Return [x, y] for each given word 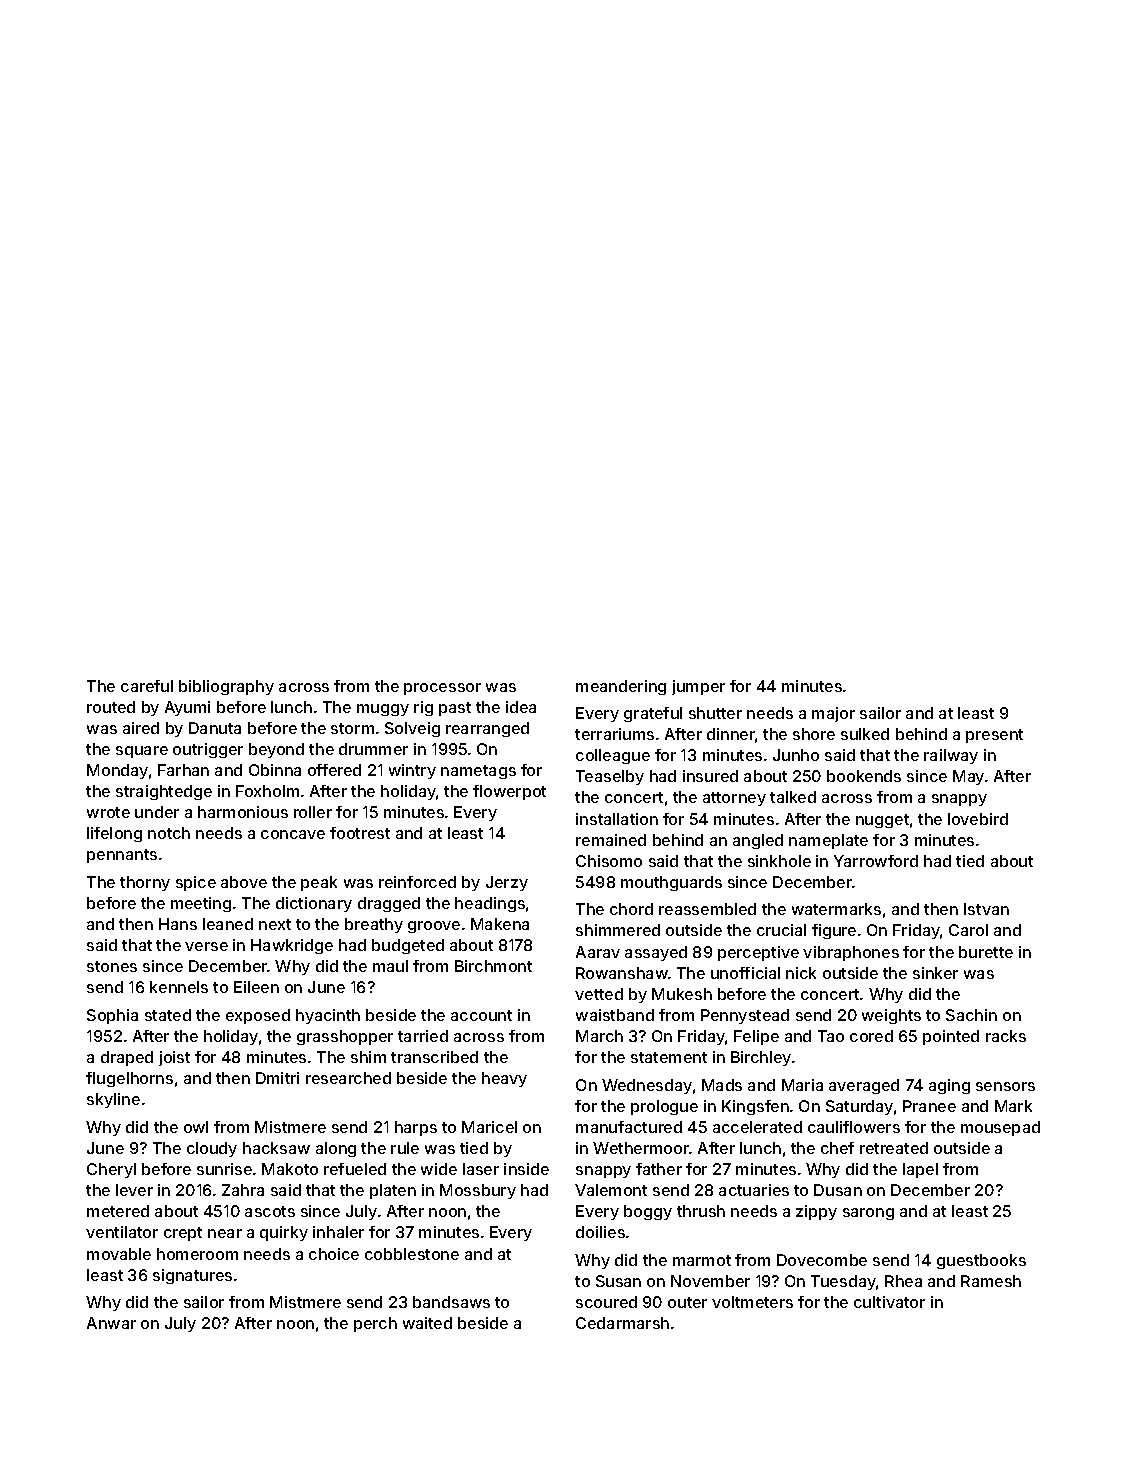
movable [119, 1254]
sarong [868, 1214]
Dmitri [277, 1078]
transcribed [434, 1057]
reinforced [417, 882]
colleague [613, 756]
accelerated [757, 1127]
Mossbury [478, 1191]
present [994, 736]
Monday [117, 771]
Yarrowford [876, 861]
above [244, 882]
